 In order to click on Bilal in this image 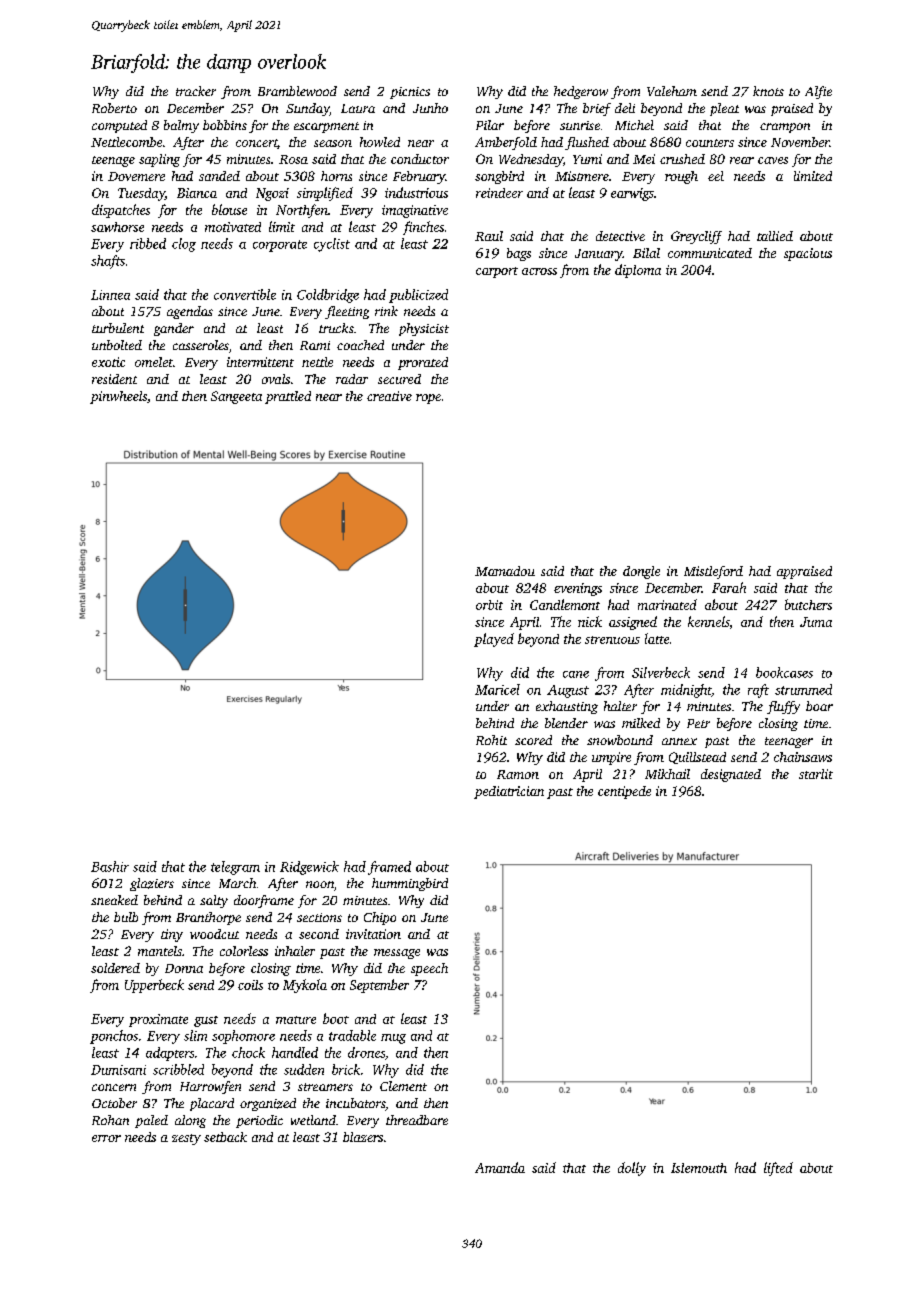, I will do `click(646, 253)`.
